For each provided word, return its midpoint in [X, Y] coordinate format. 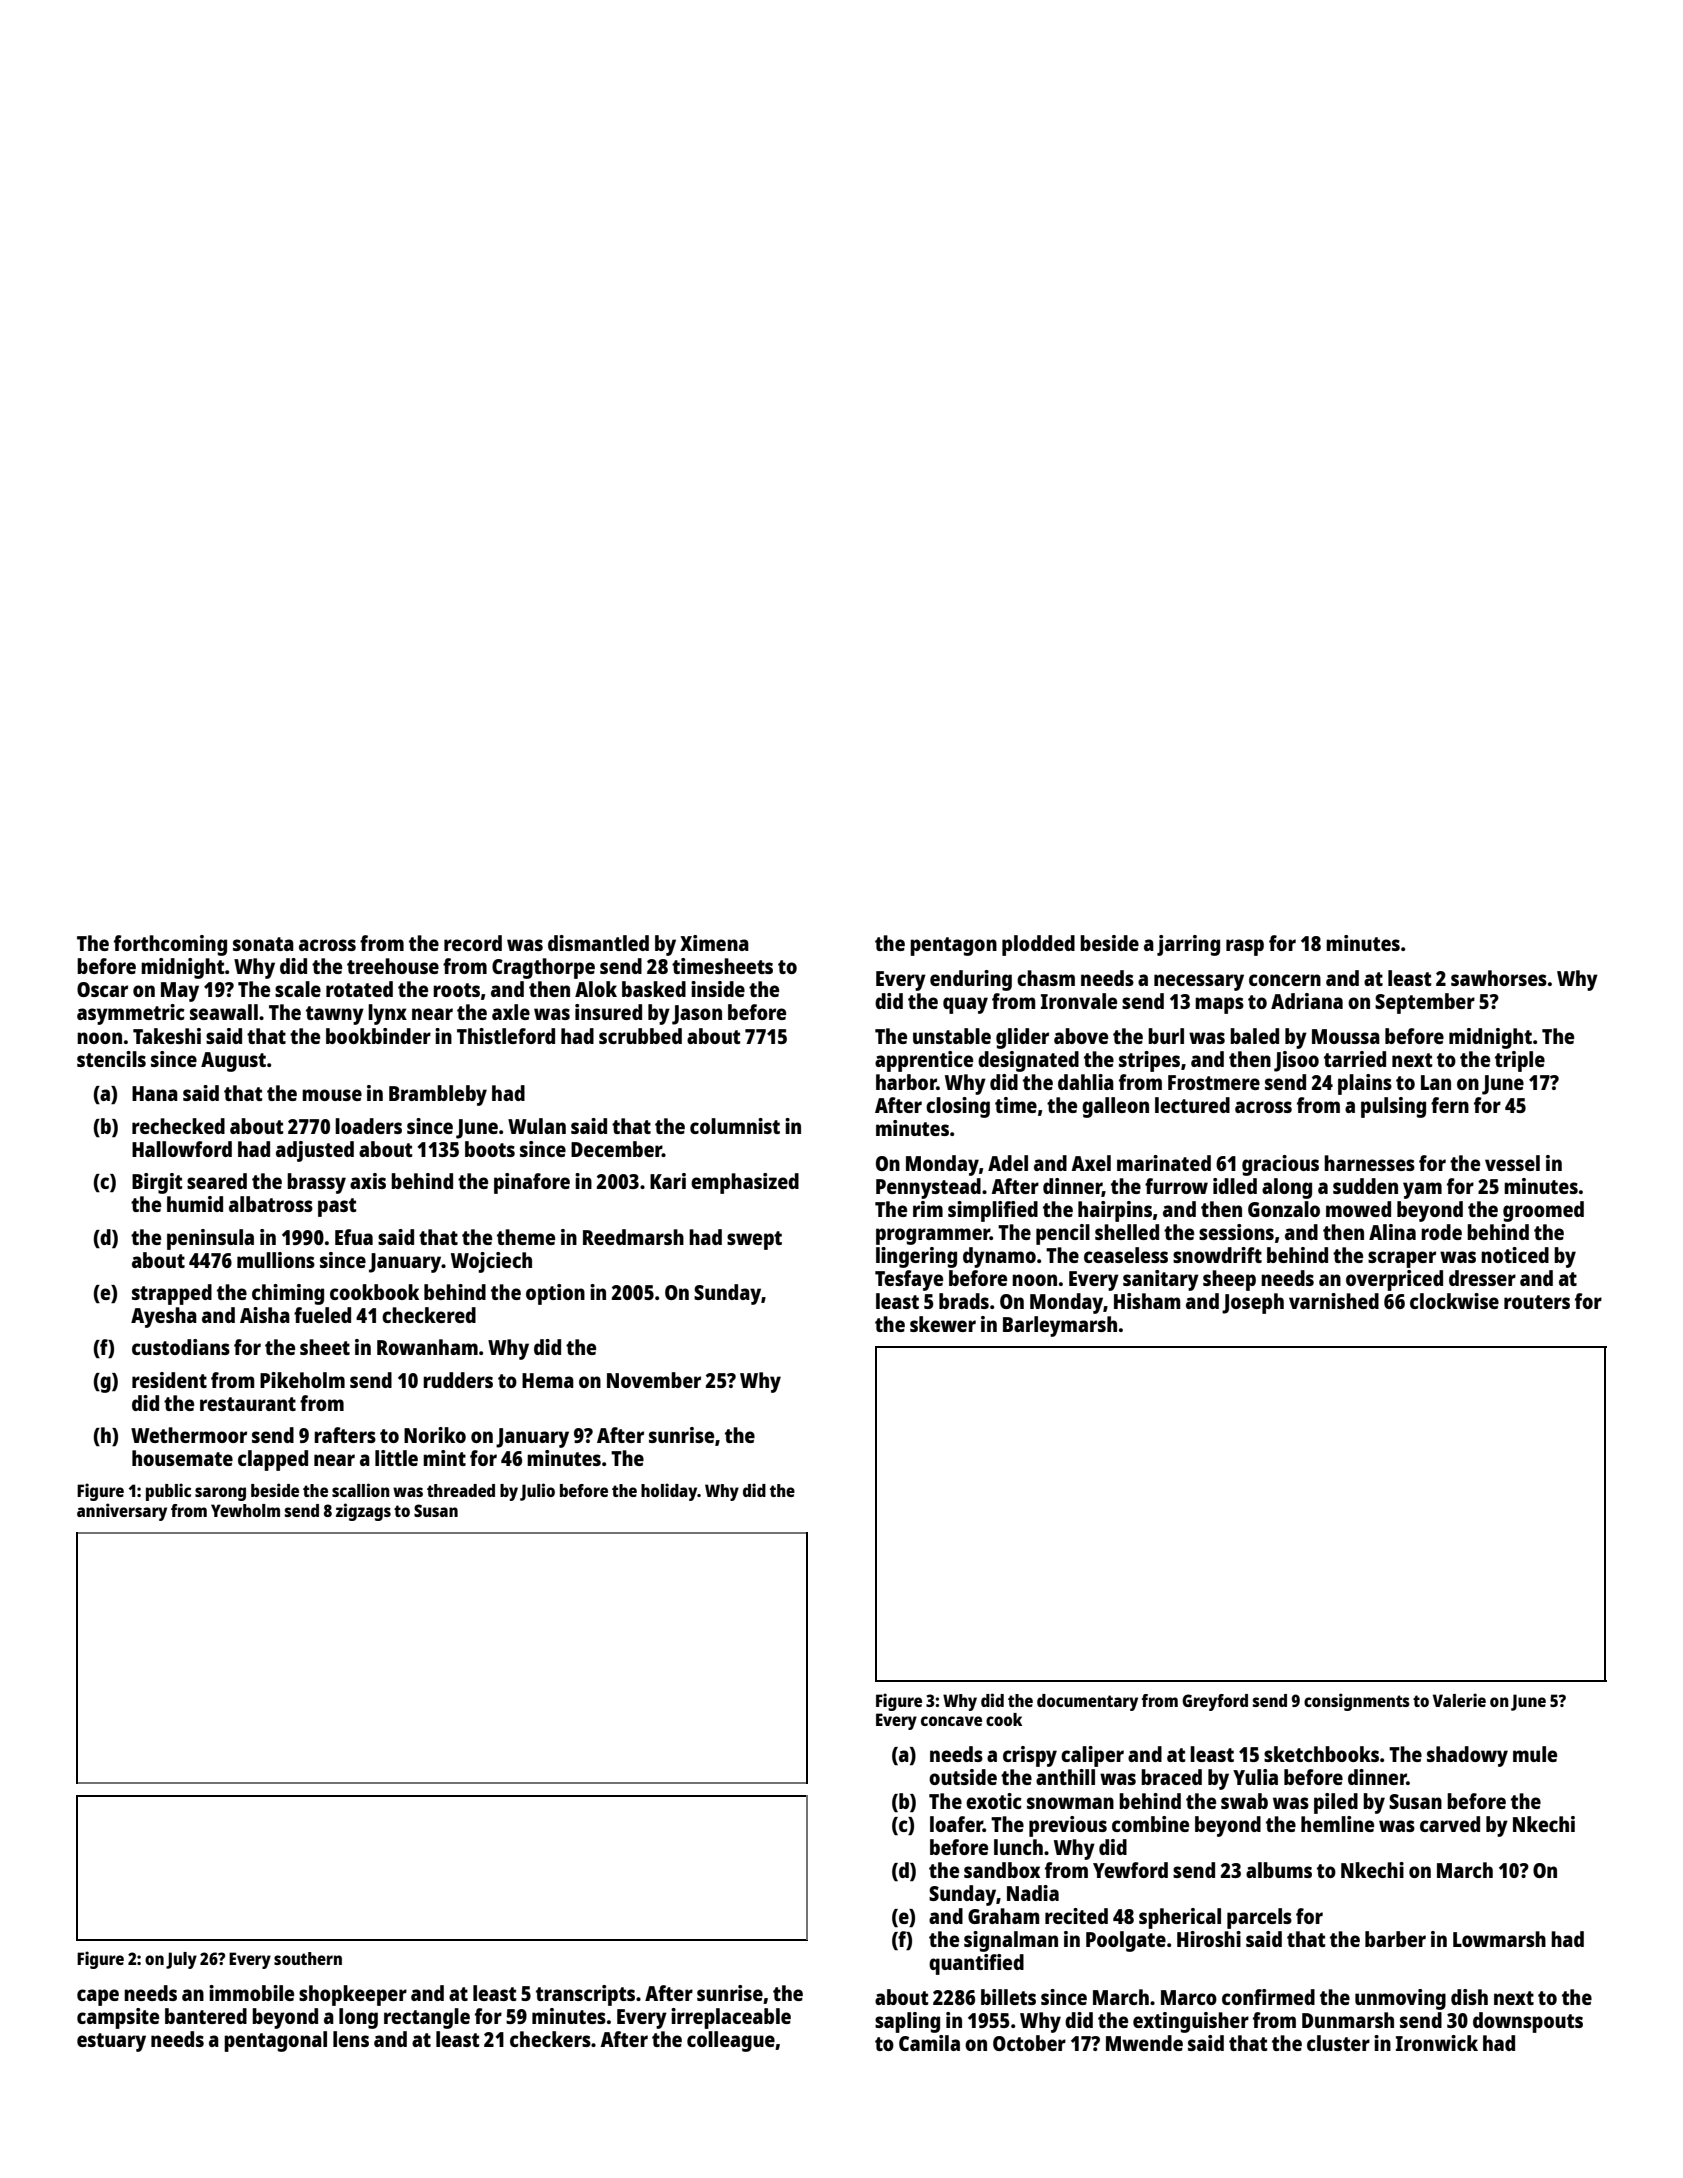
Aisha [265, 1315]
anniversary [122, 1512]
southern [308, 1958]
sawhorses [1499, 978]
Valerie [1459, 1700]
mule [1535, 1754]
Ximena [714, 943]
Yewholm [245, 1510]
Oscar [102, 989]
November [654, 1380]
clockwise [1454, 1301]
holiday [669, 1492]
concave [951, 1721]
